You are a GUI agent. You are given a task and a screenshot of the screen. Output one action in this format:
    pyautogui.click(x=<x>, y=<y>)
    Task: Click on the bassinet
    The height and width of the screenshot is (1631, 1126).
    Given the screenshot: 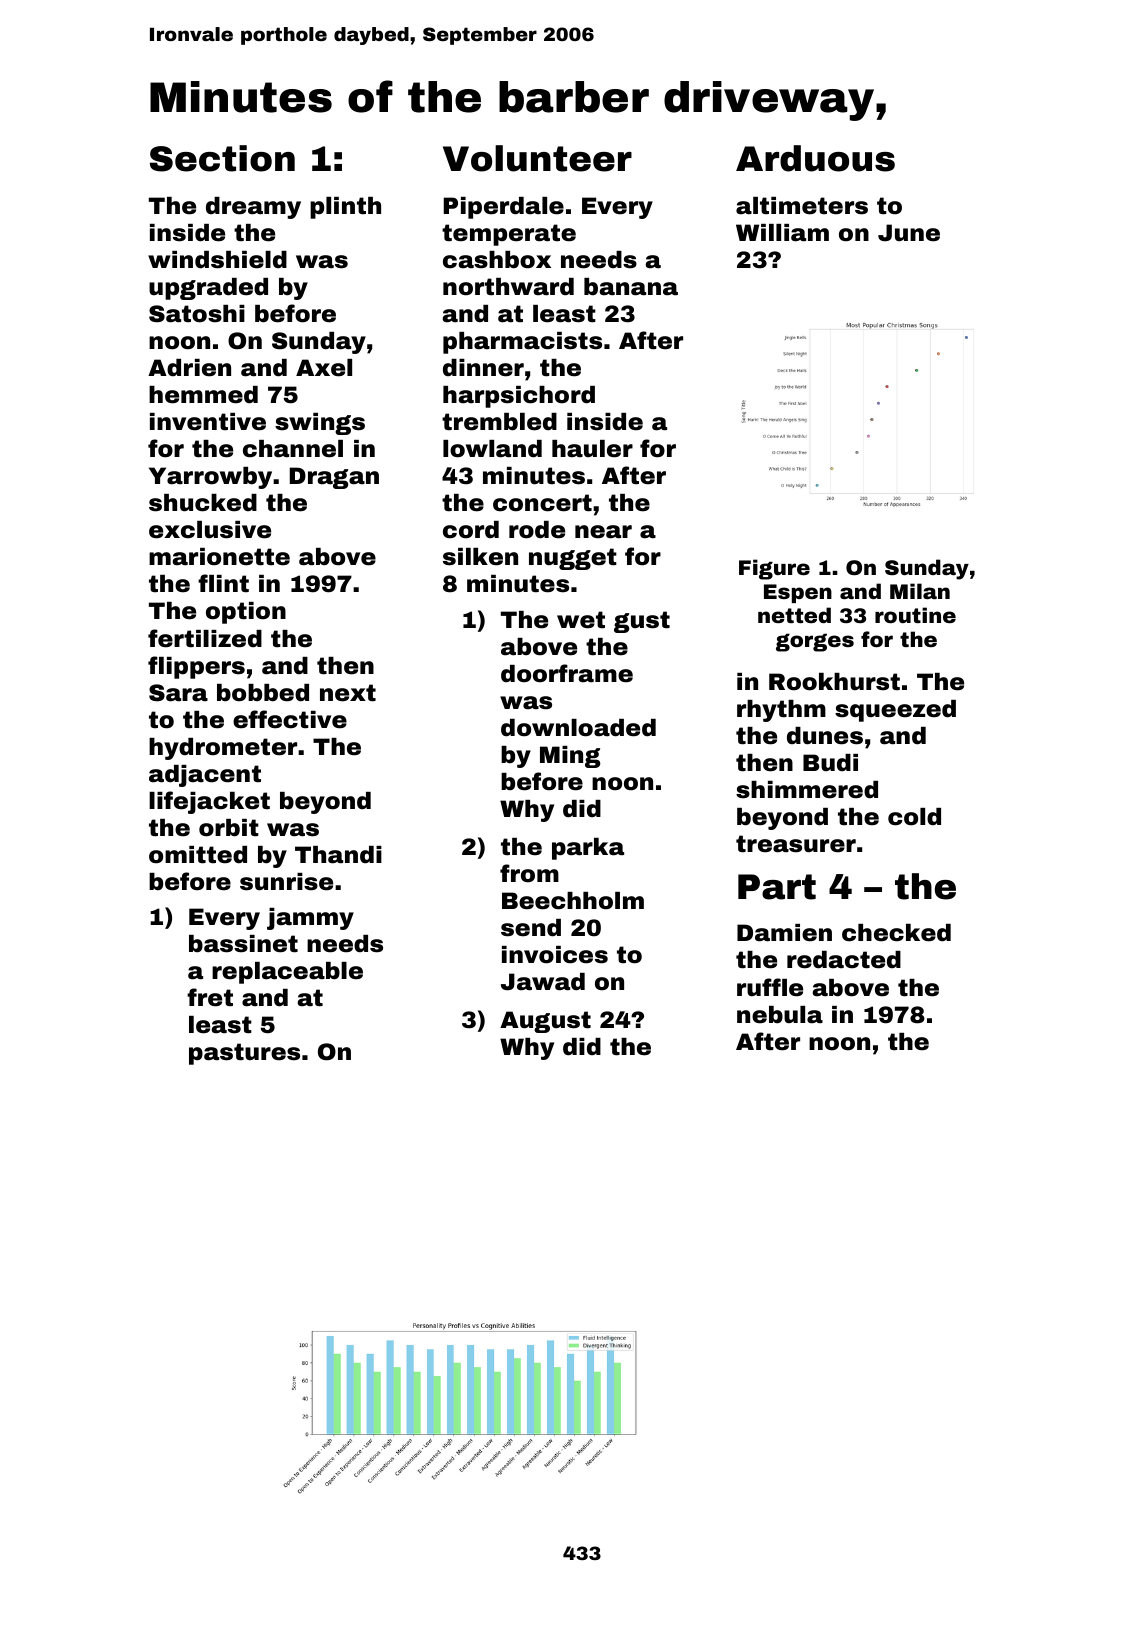 What is the action you would take?
    pyautogui.click(x=243, y=944)
